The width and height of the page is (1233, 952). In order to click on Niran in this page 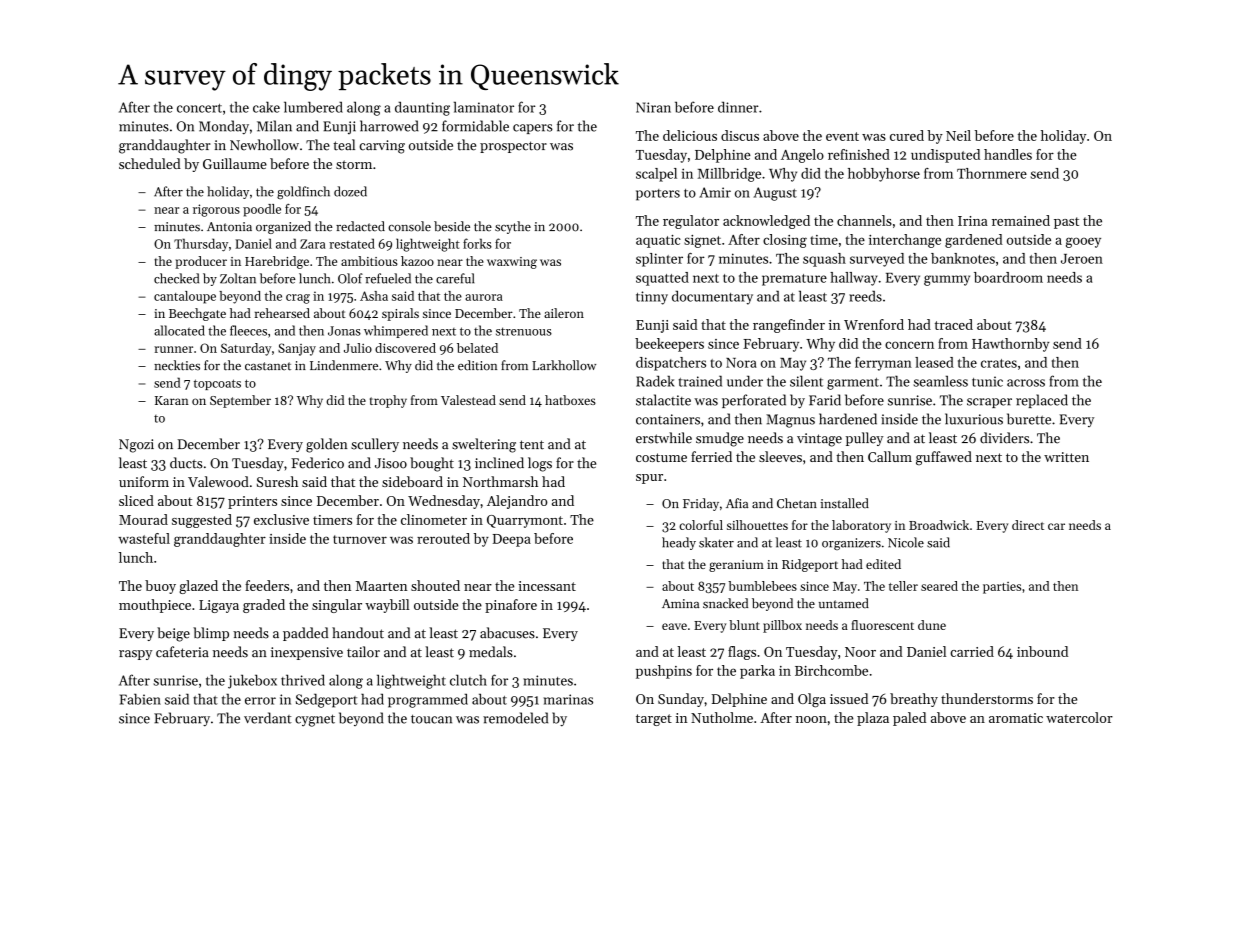, I will do `click(653, 107)`.
